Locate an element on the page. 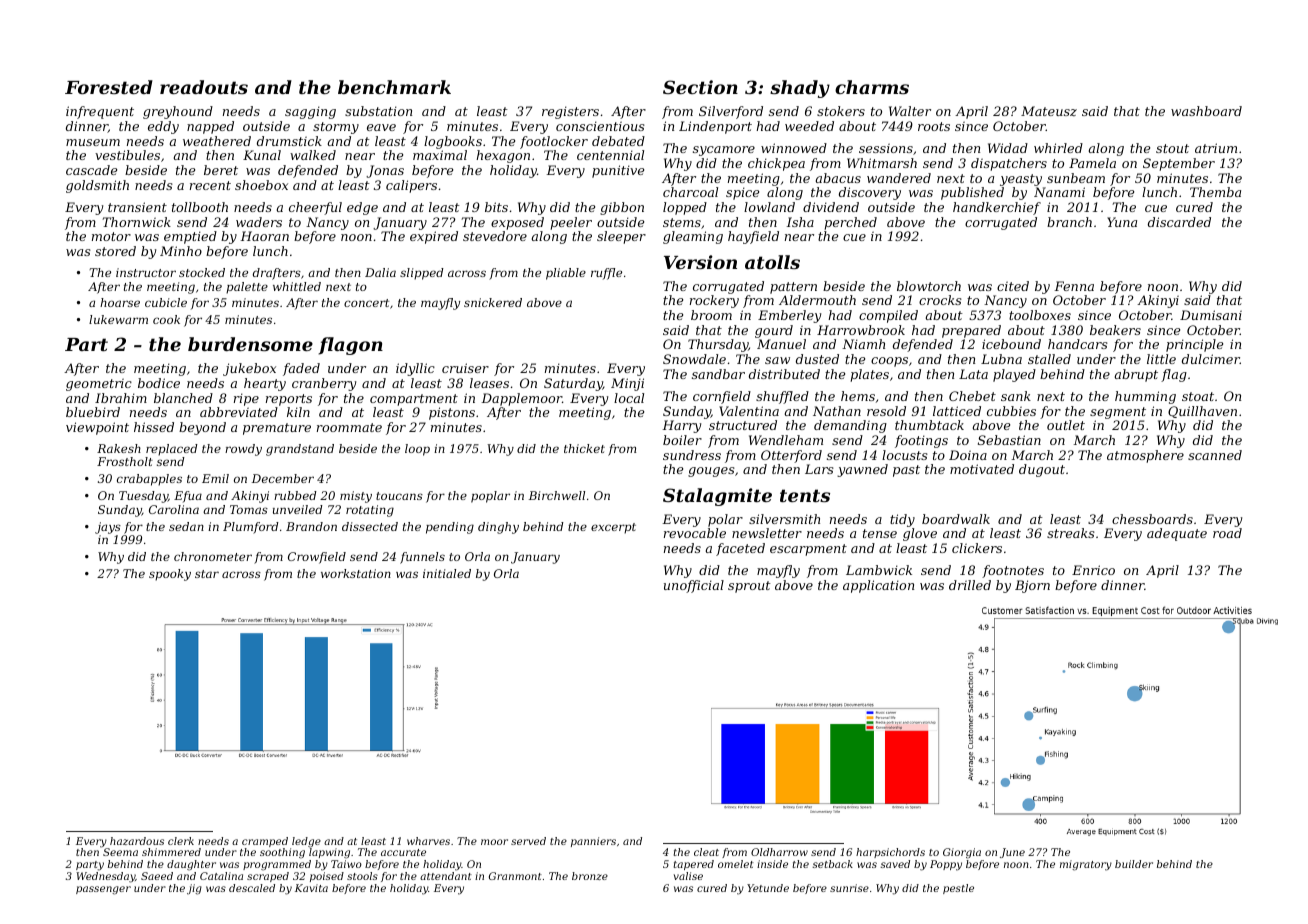 This image has height=924, width=1308. roots is located at coordinates (934, 126).
